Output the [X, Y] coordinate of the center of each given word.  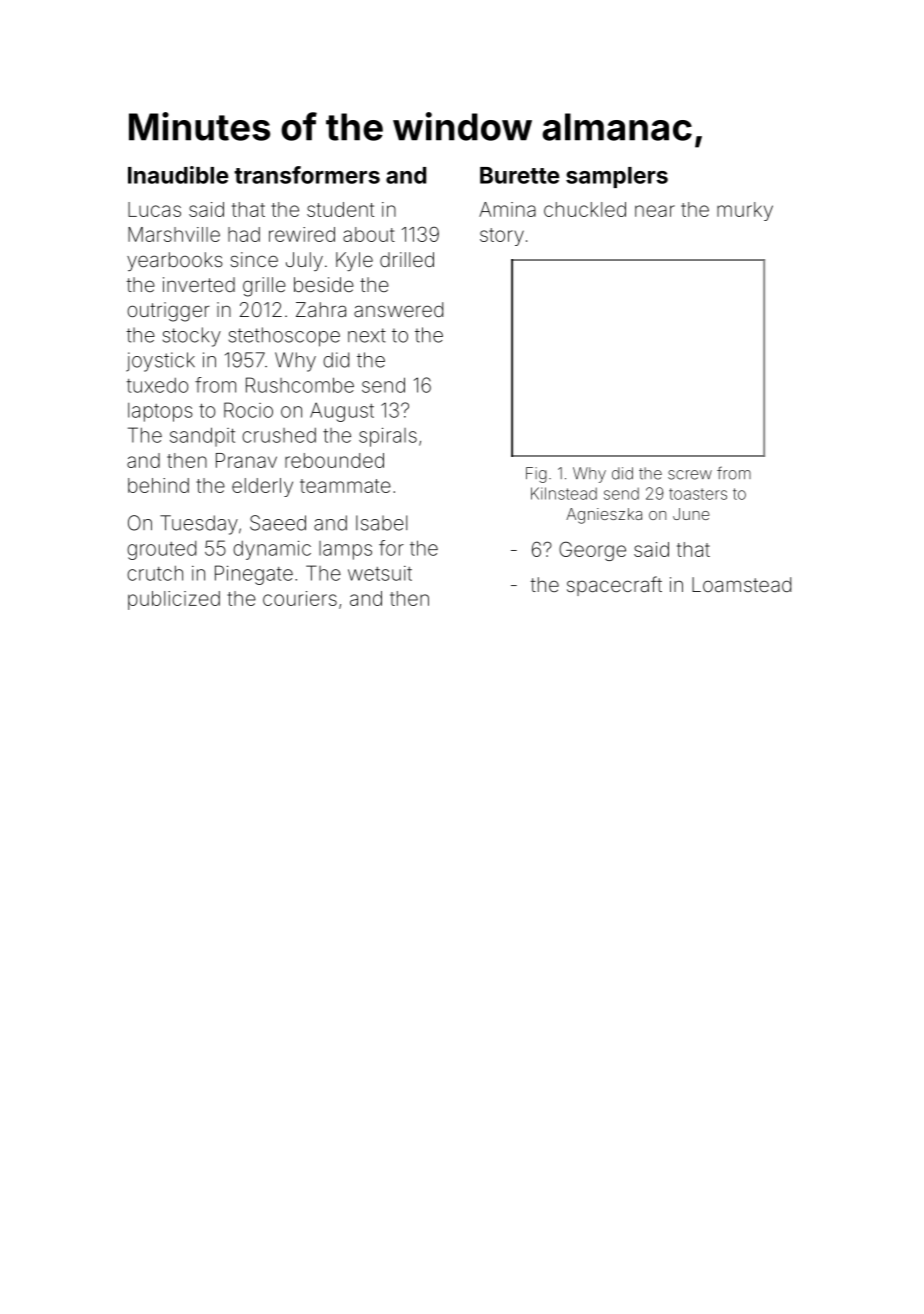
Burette [519, 175]
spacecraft [614, 586]
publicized [174, 600]
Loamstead [741, 584]
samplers [617, 177]
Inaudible [178, 175]
